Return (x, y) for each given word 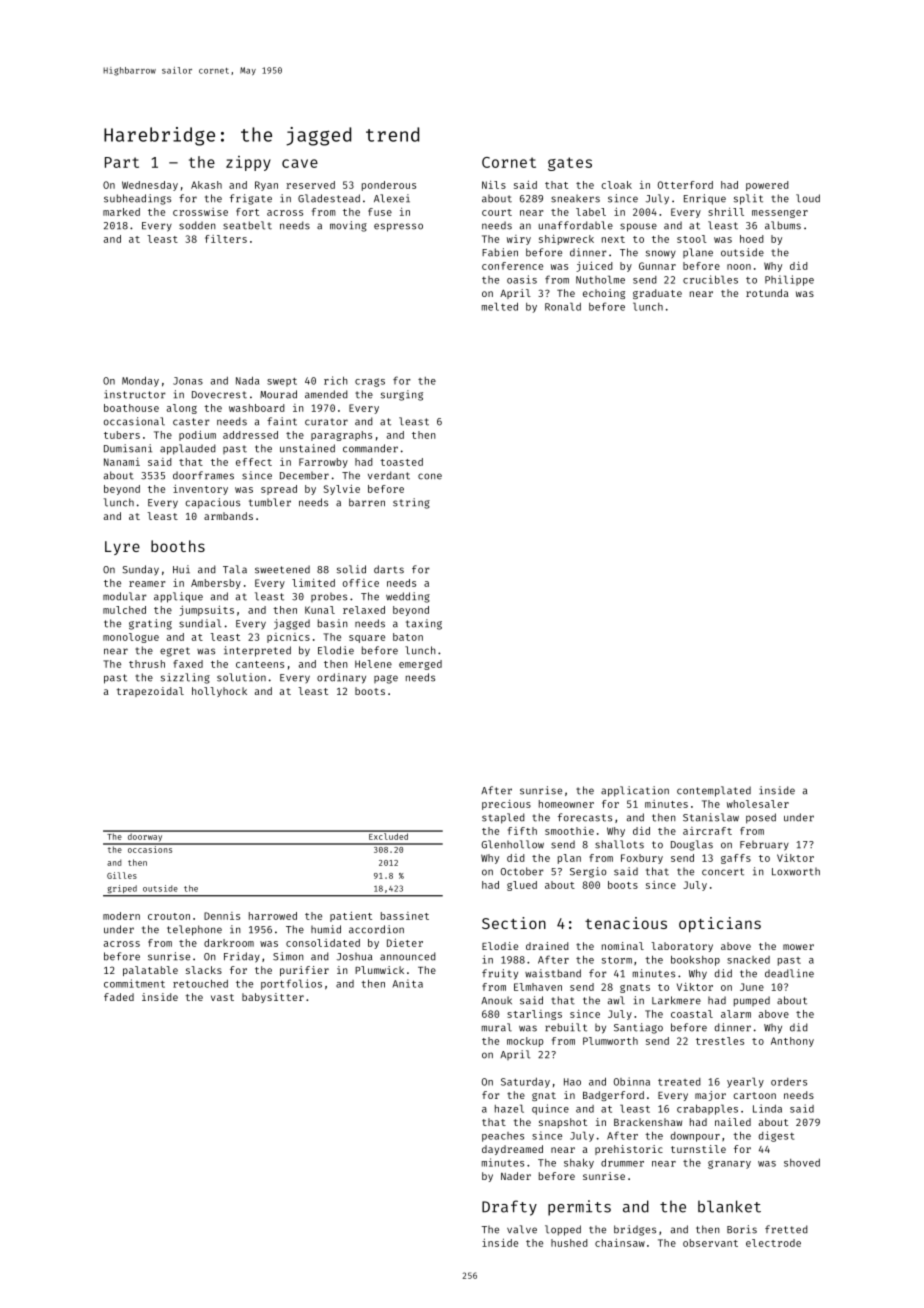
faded (119, 997)
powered (767, 186)
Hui (181, 569)
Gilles (122, 875)
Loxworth (796, 872)
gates (570, 164)
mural (497, 1027)
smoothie (569, 831)
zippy (248, 163)
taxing (424, 624)
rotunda (767, 293)
